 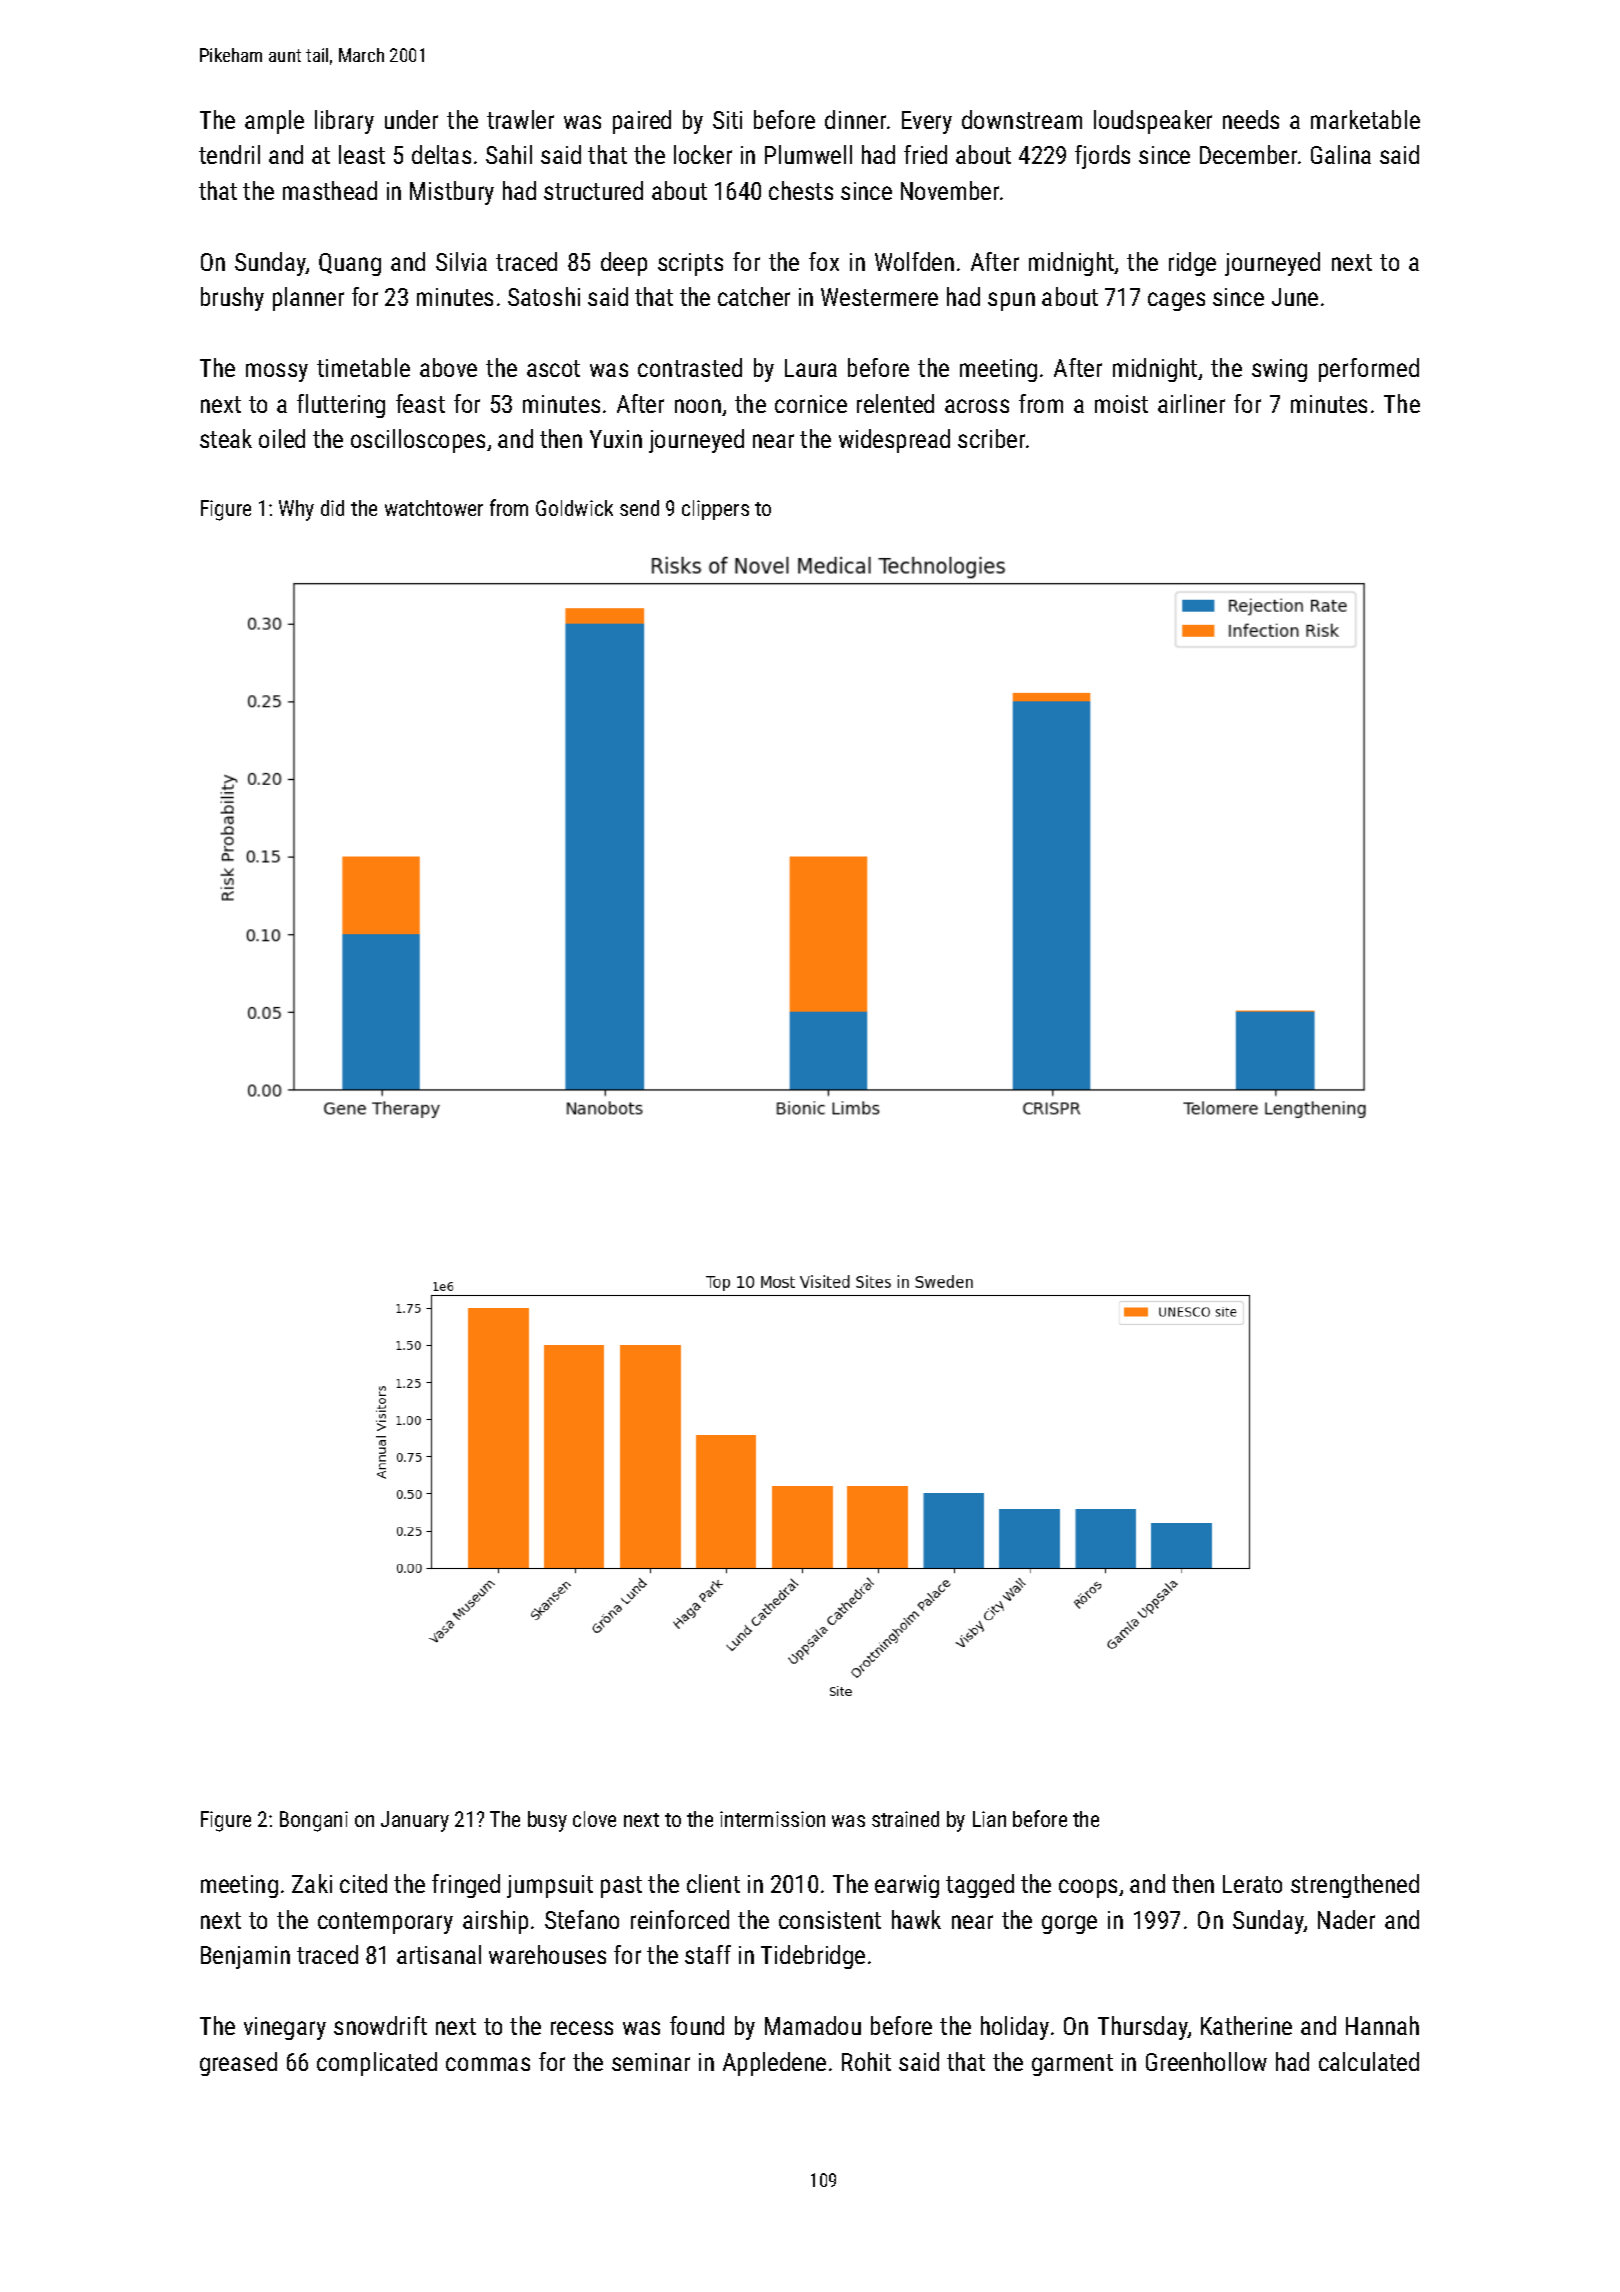 I want to click on busy, so click(x=547, y=1821).
